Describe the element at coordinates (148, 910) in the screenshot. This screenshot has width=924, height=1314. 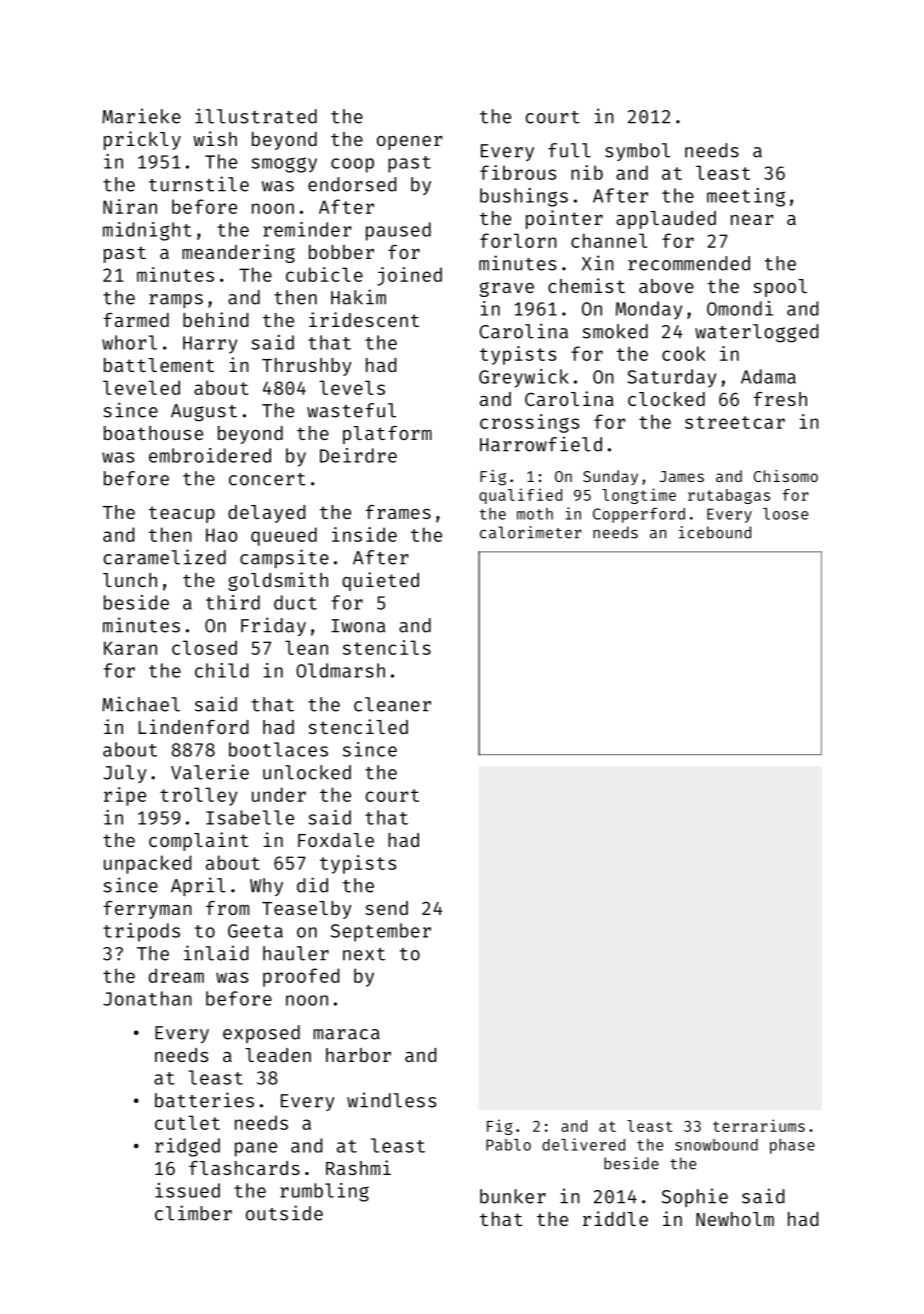
I see `ferryman` at that location.
